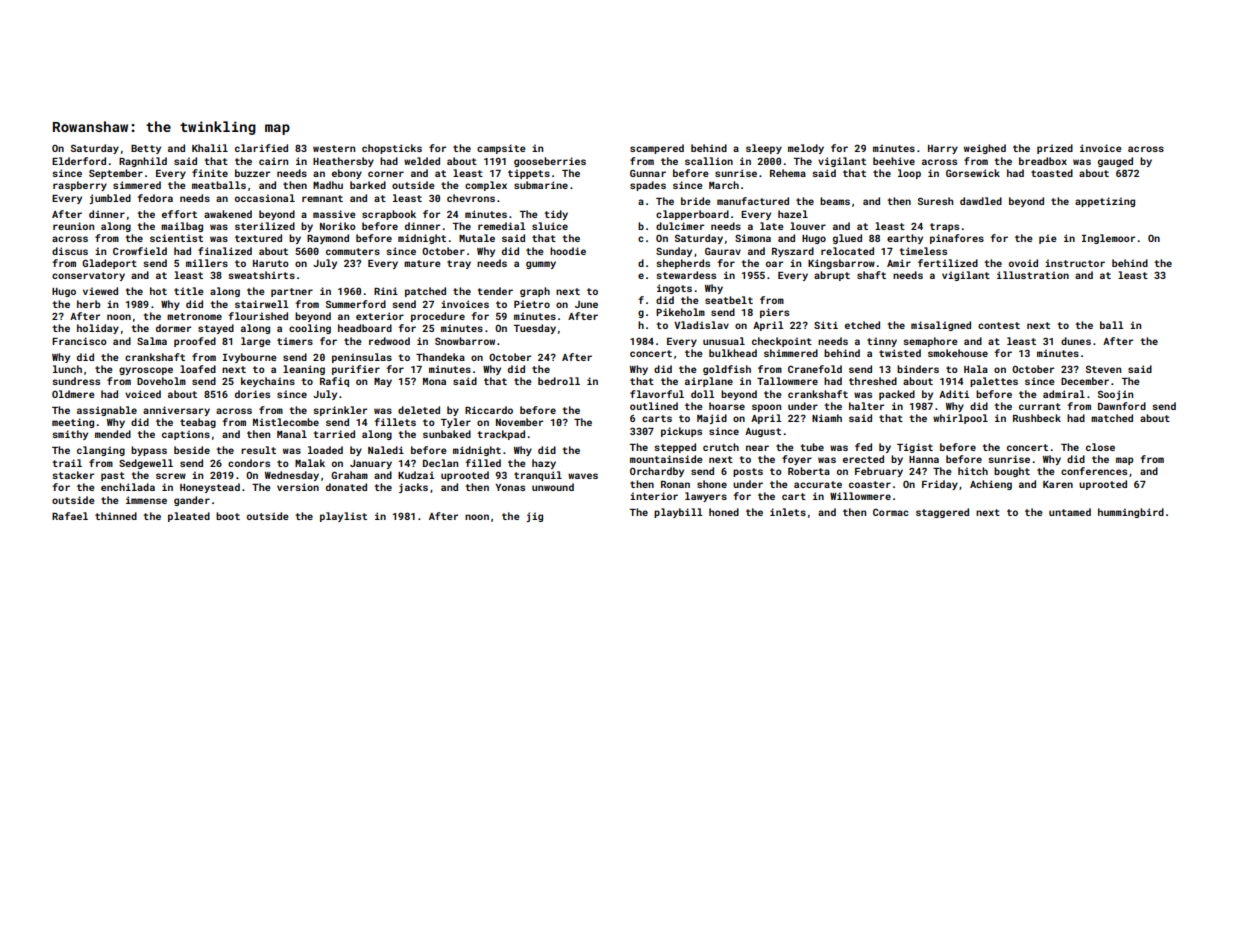  Describe the element at coordinates (501, 435) in the screenshot. I see `trackpad` at that location.
